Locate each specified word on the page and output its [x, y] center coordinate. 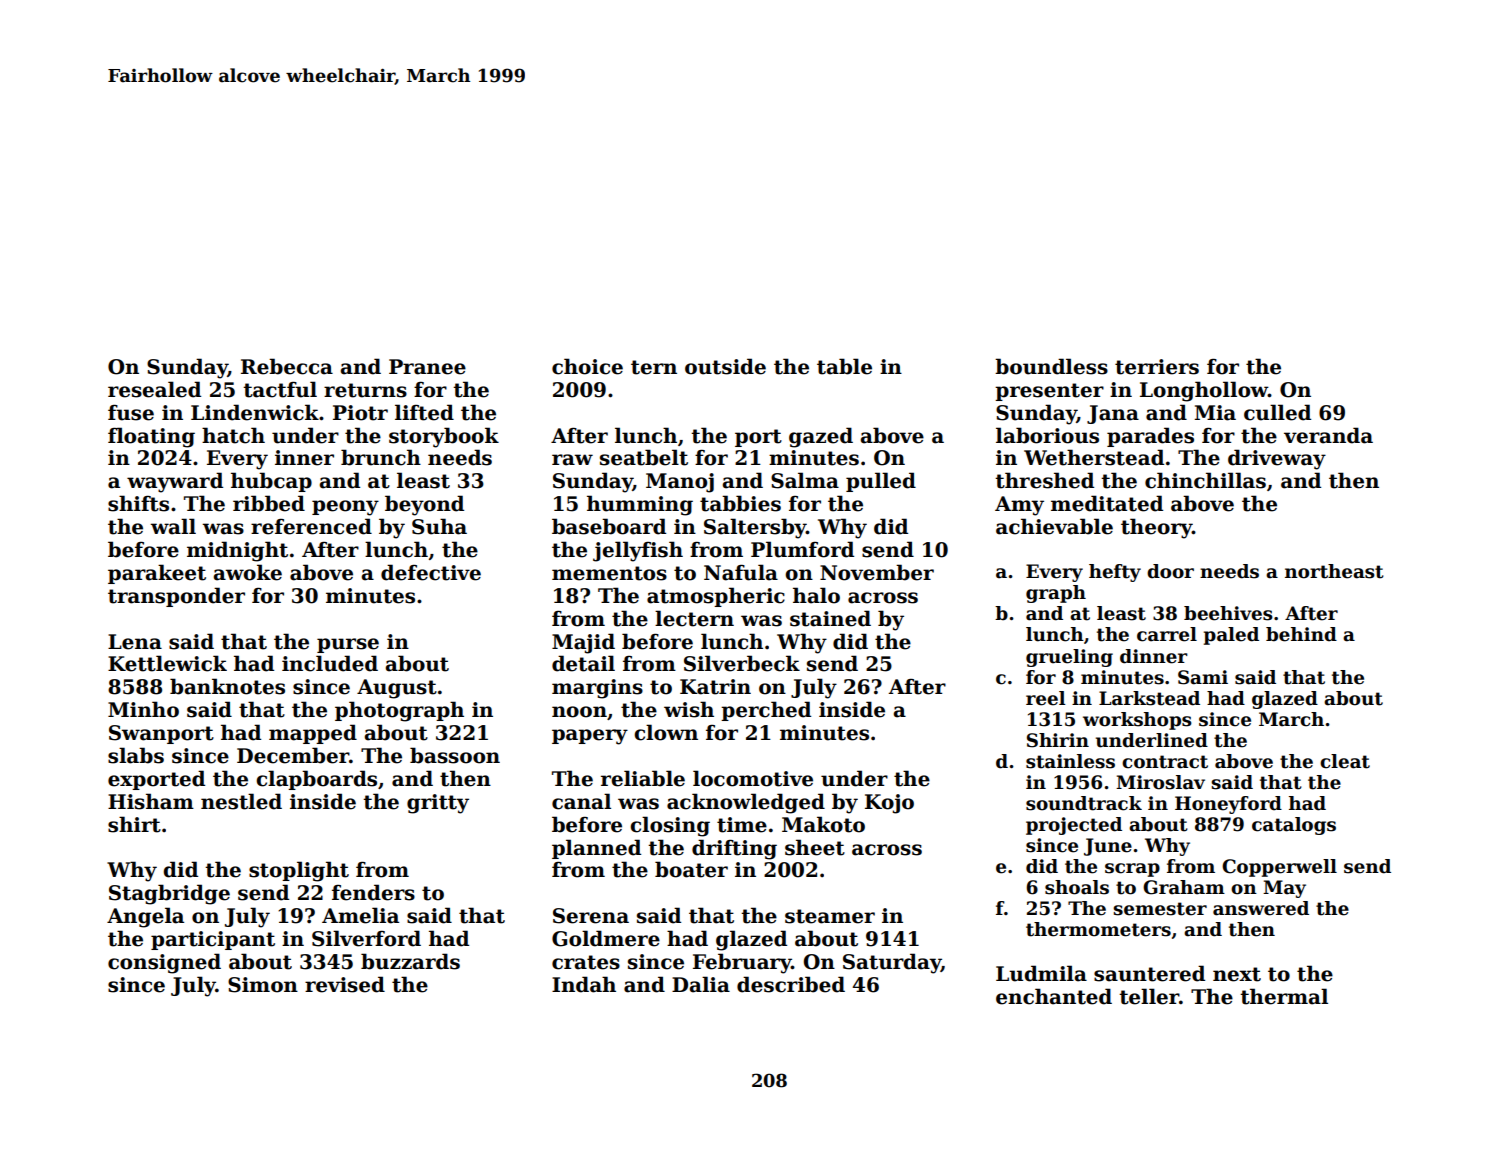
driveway [1277, 459]
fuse [131, 413]
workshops [1137, 721]
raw [572, 460]
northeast [1334, 571]
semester [1160, 909]
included [330, 663]
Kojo [889, 804]
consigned [164, 963]
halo [816, 595]
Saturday [892, 963]
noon [579, 712]
